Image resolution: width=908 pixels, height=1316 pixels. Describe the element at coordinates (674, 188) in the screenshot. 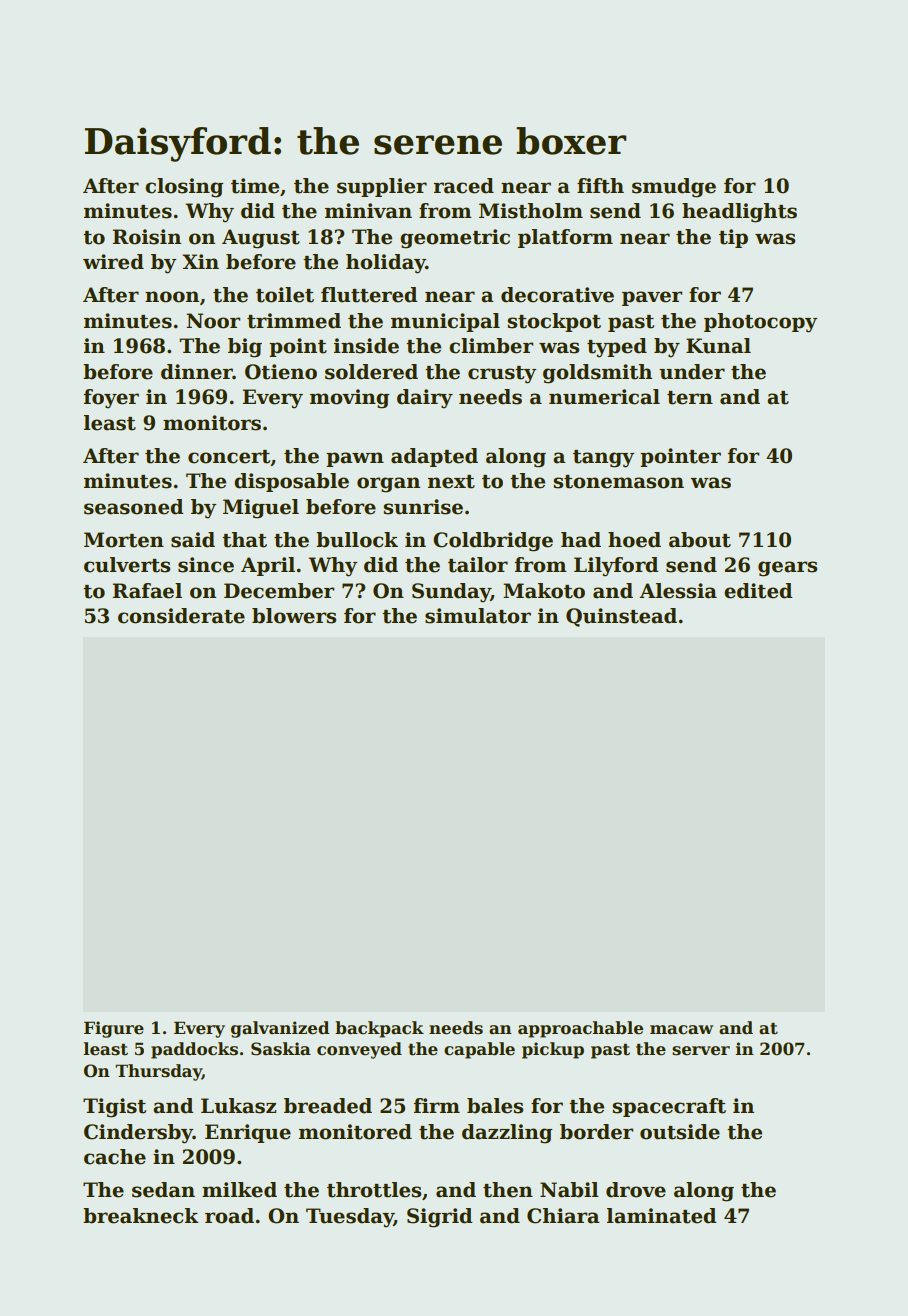

I see `smudge` at that location.
